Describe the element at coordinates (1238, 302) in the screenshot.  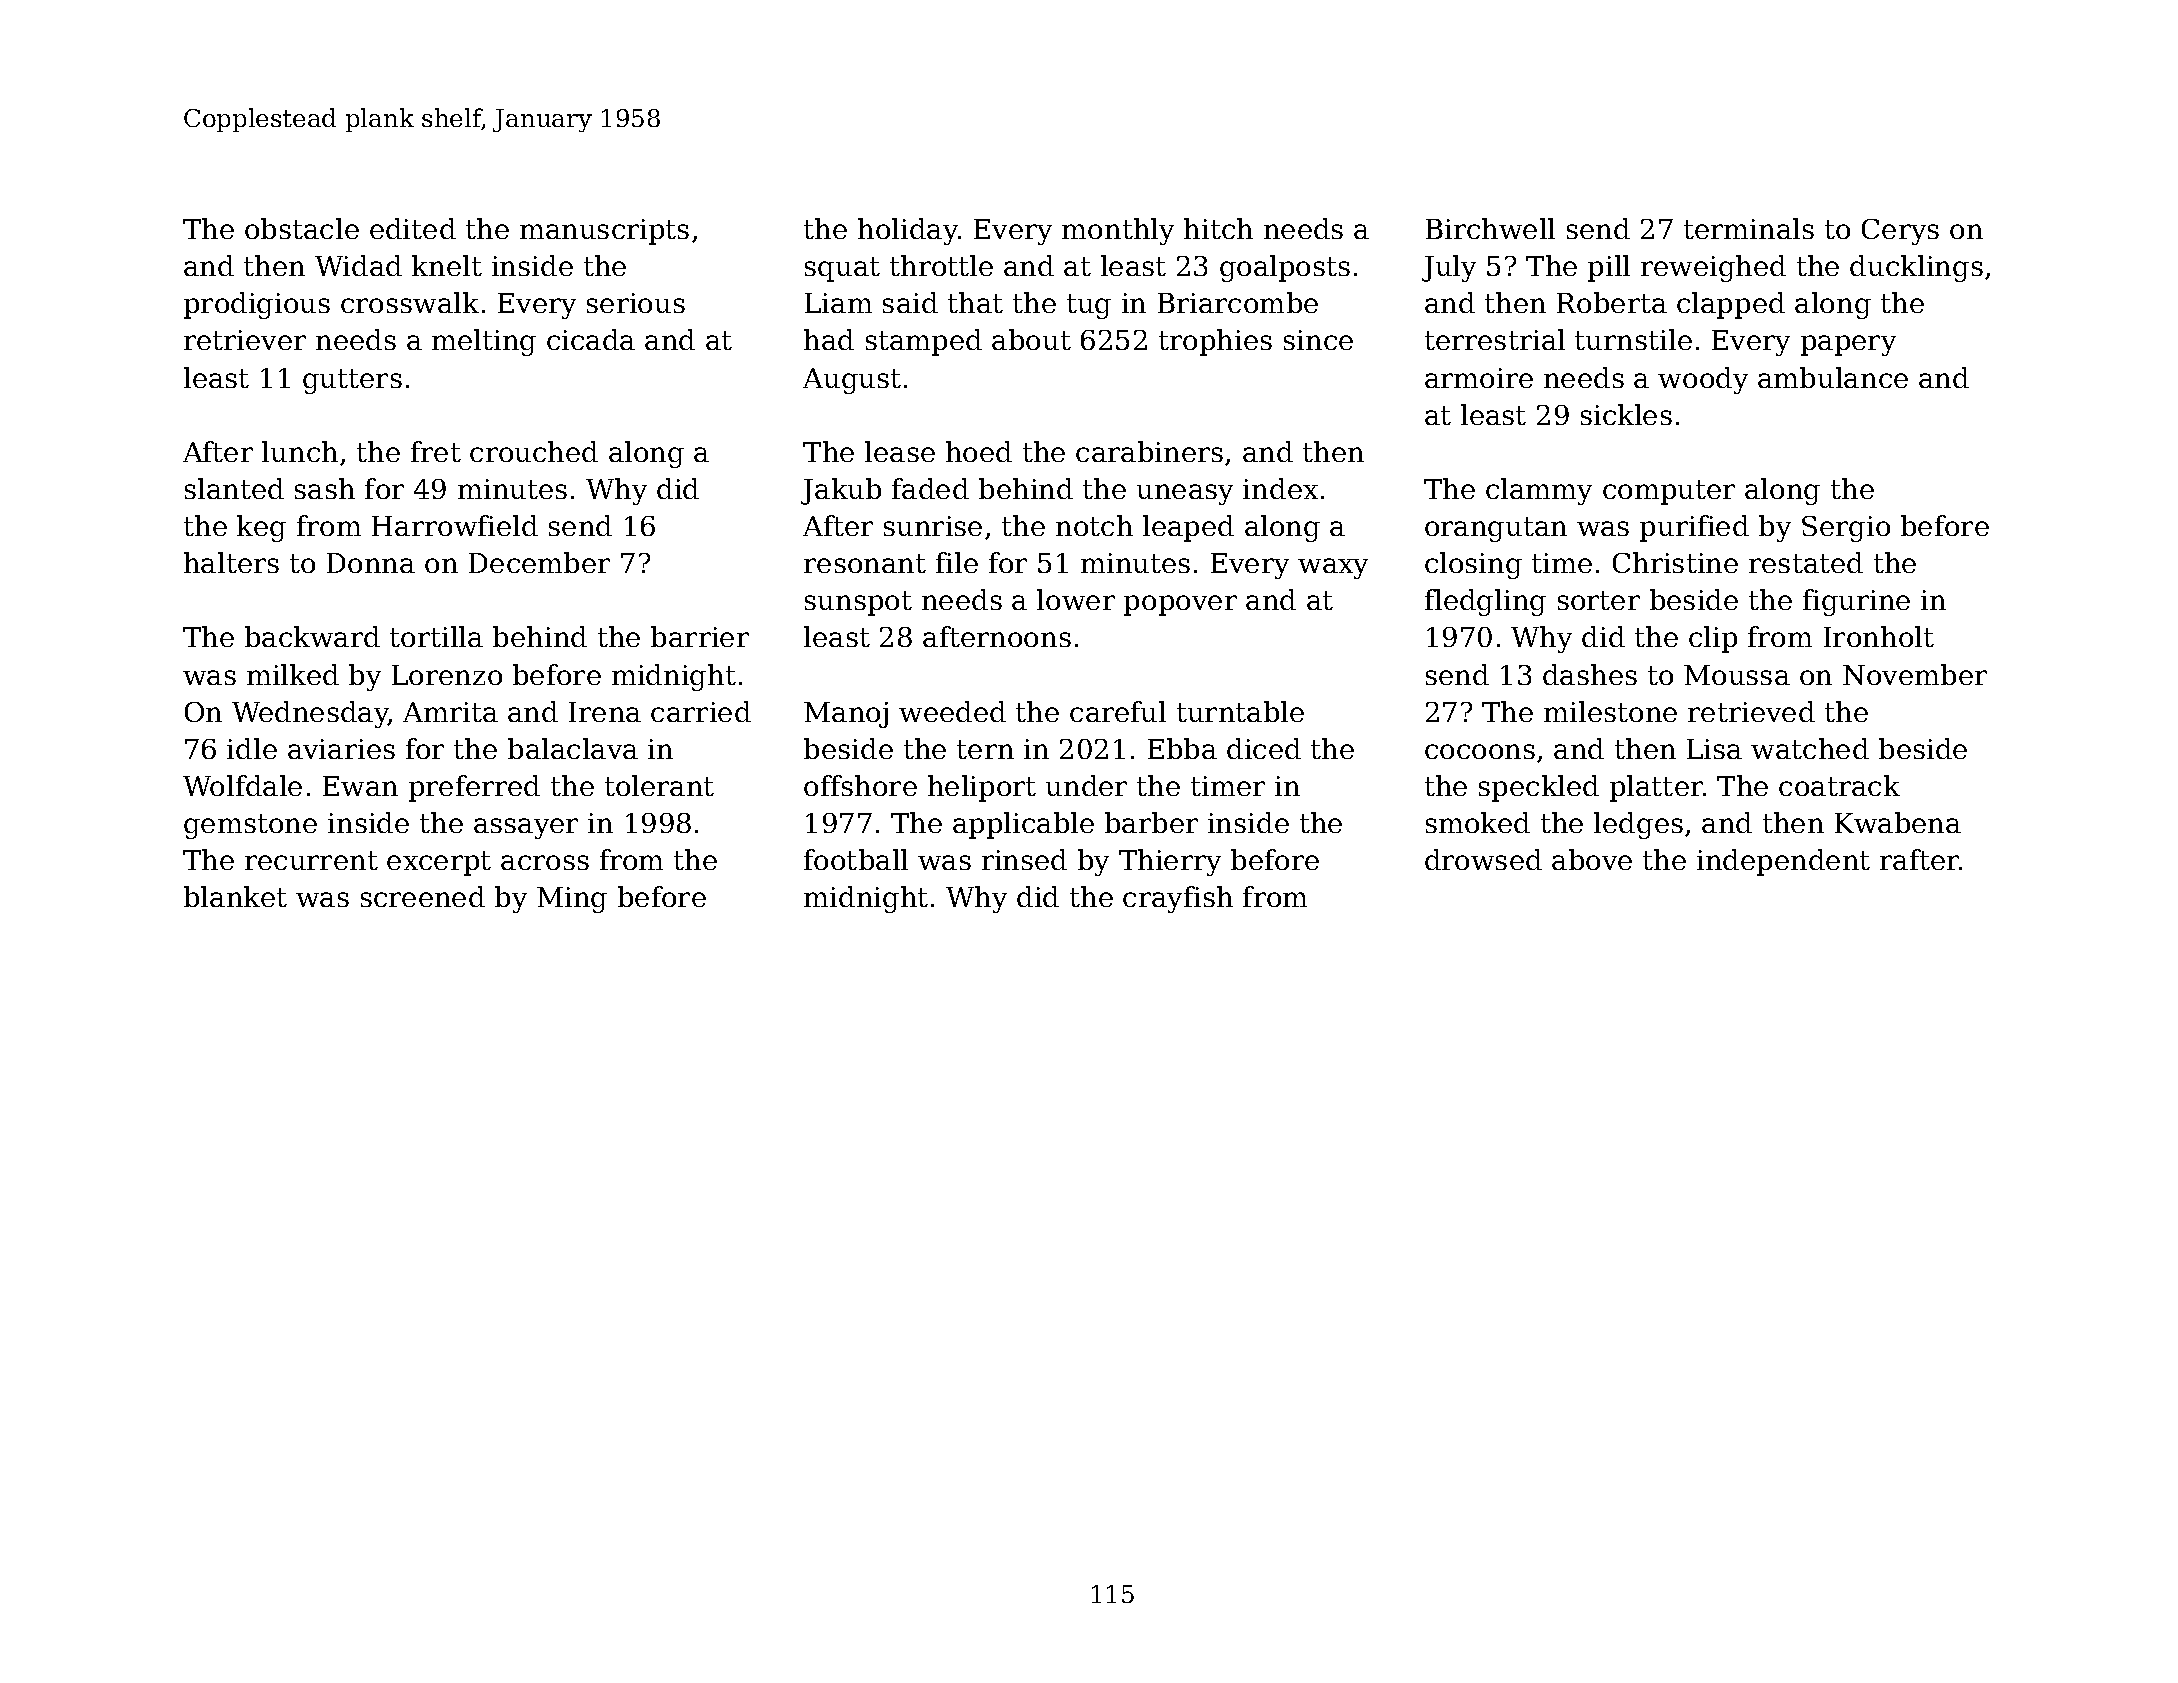
I see `Briarcombe` at that location.
